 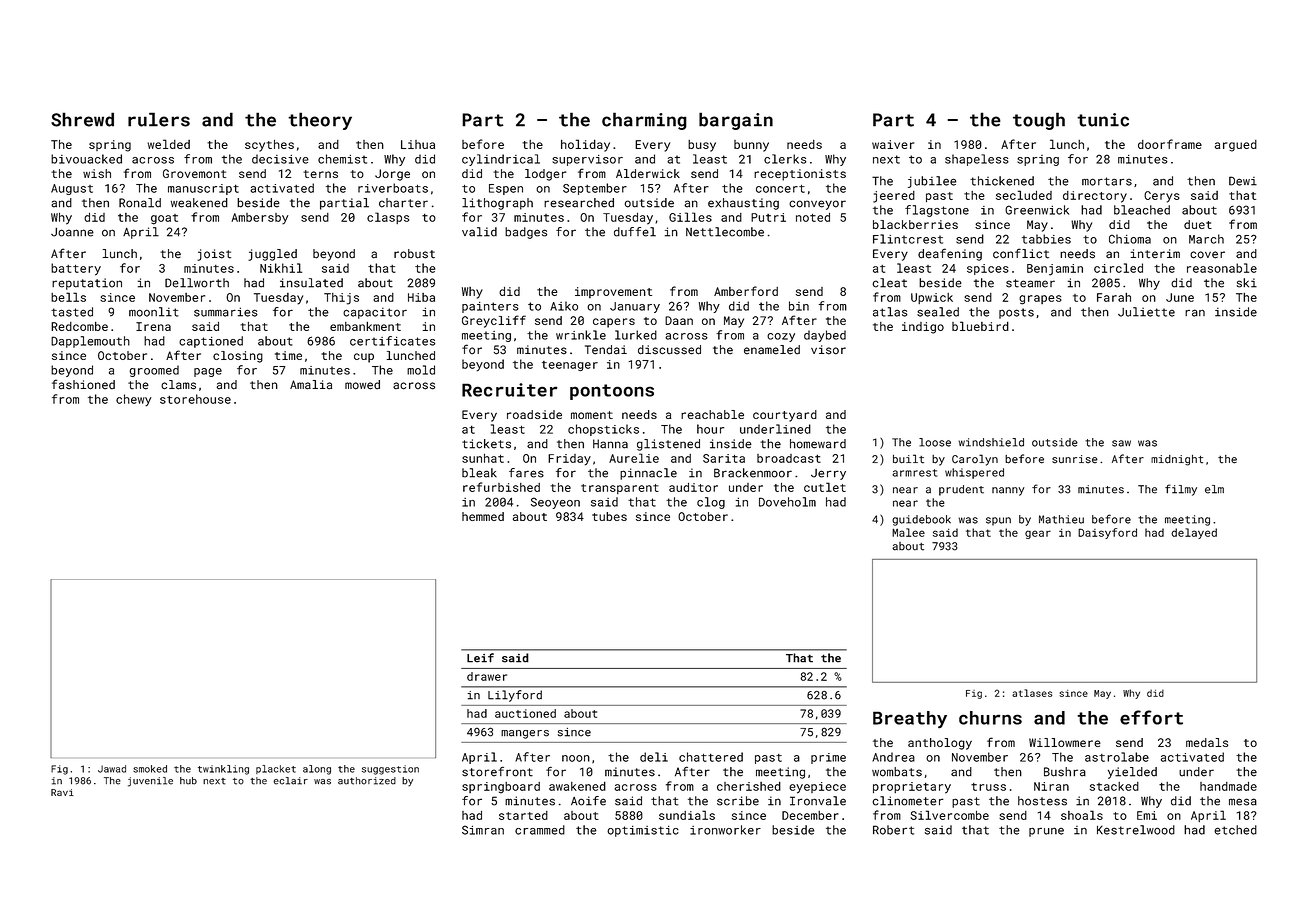 I want to click on bivouacked, so click(x=86, y=159).
